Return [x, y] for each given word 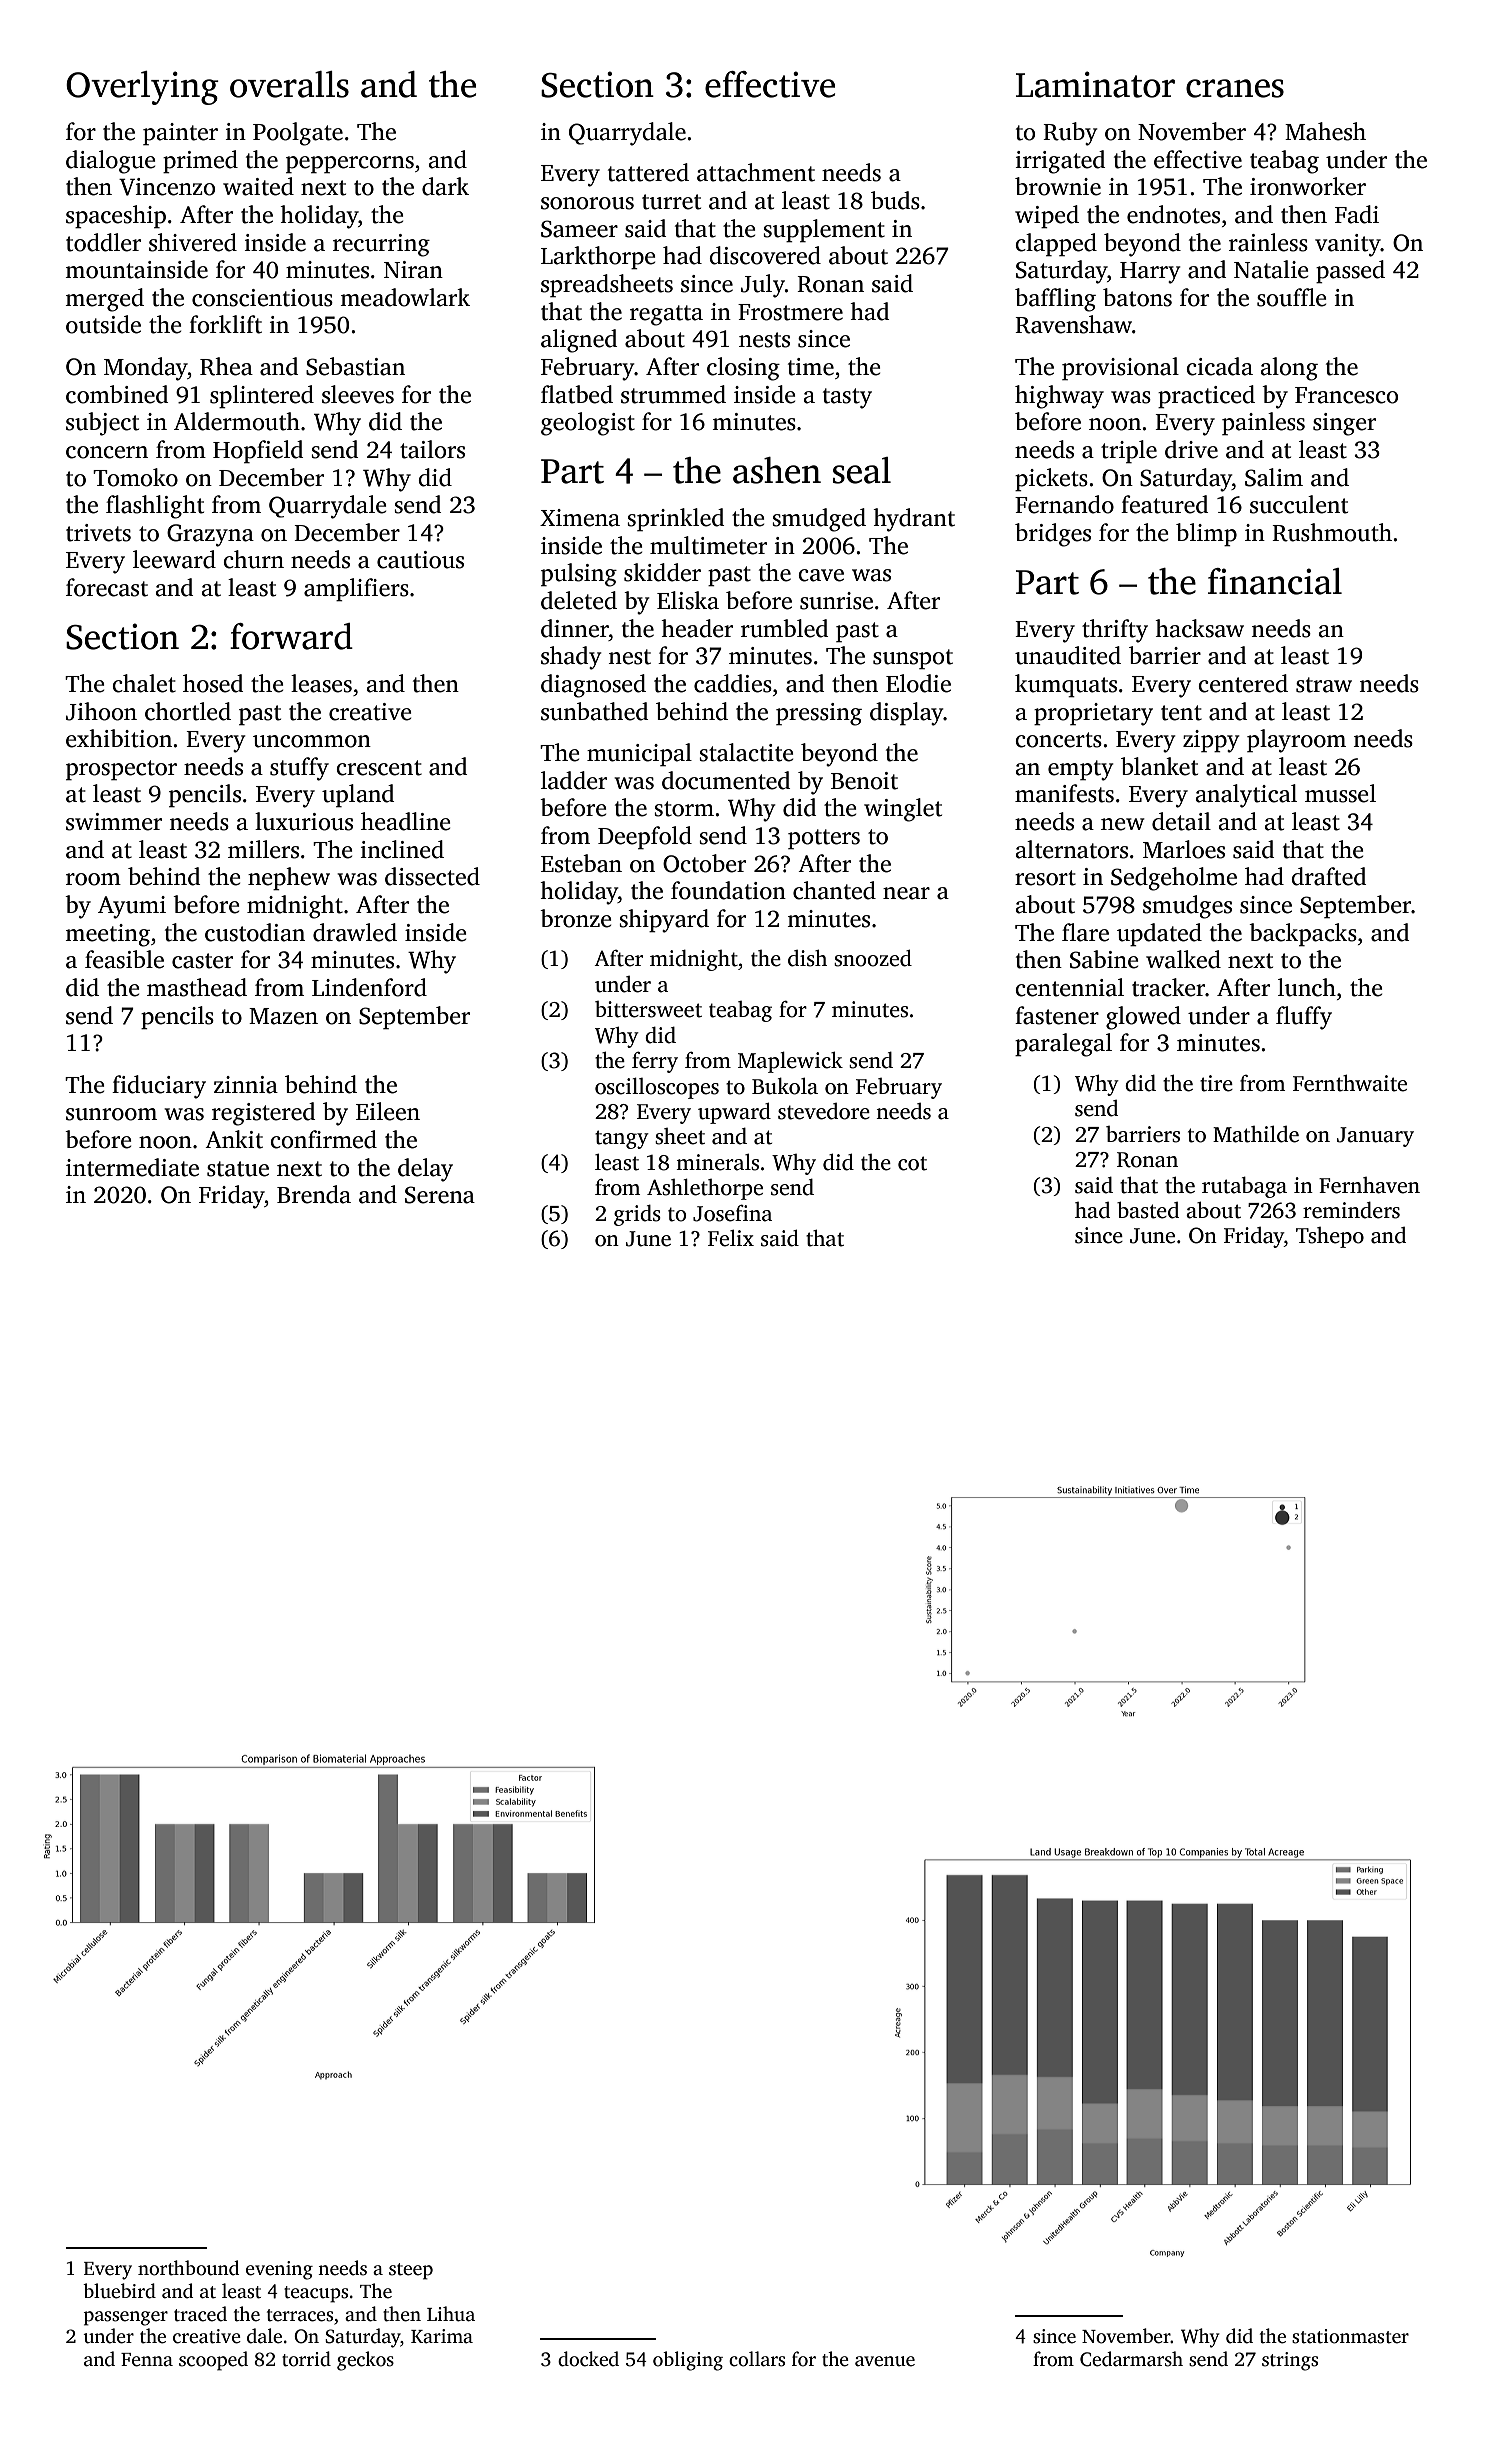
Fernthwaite [1350, 1083]
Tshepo [1330, 1237]
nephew [289, 879]
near [906, 893]
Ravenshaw [1073, 324]
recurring [381, 245]
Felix [731, 1238]
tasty [847, 398]
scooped [213, 2361]
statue [238, 1169]
